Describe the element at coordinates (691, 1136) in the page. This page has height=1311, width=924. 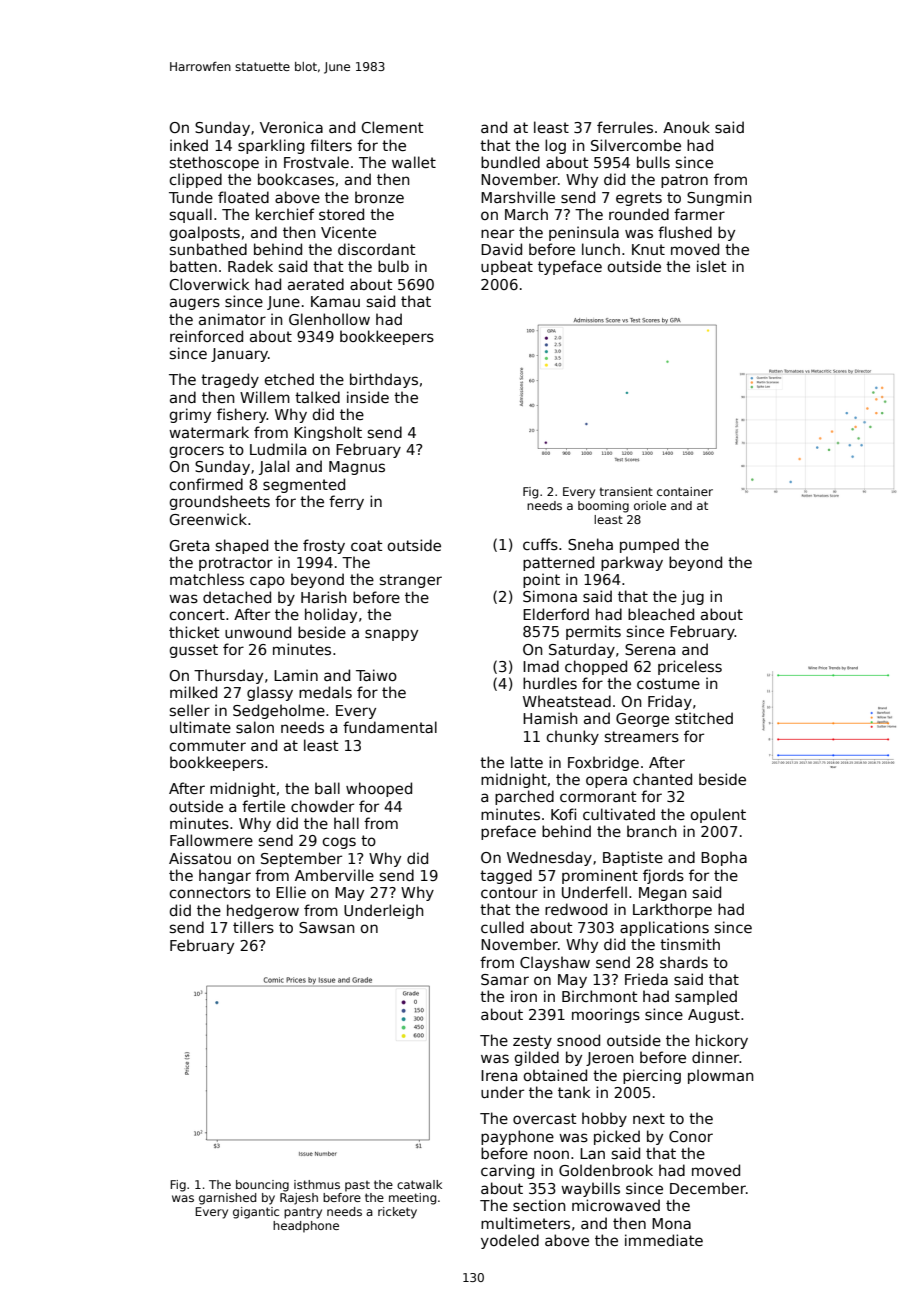
I see `Conor` at that location.
